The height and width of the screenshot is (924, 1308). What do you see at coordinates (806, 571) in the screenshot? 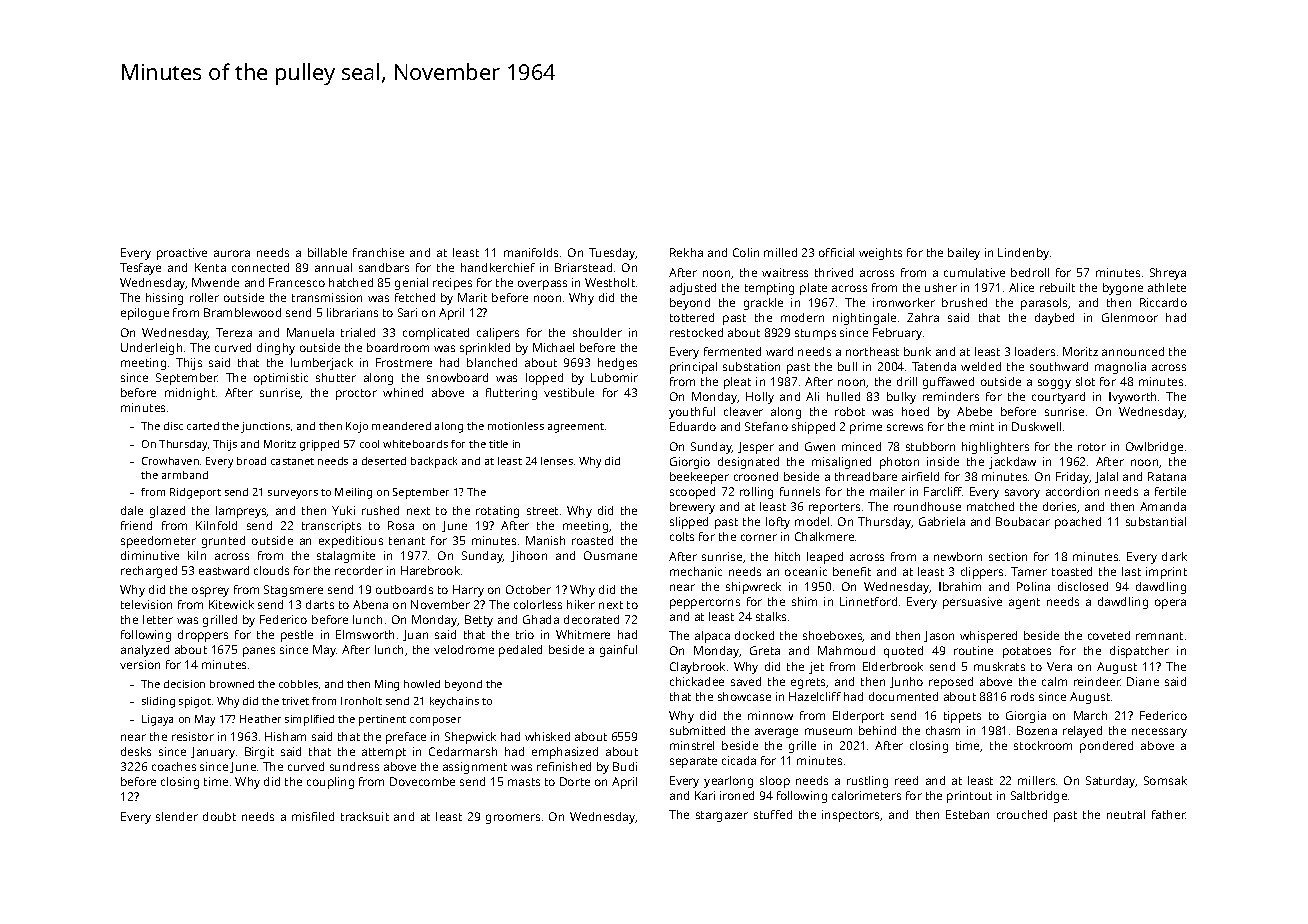
I see `oceanic` at bounding box center [806, 571].
